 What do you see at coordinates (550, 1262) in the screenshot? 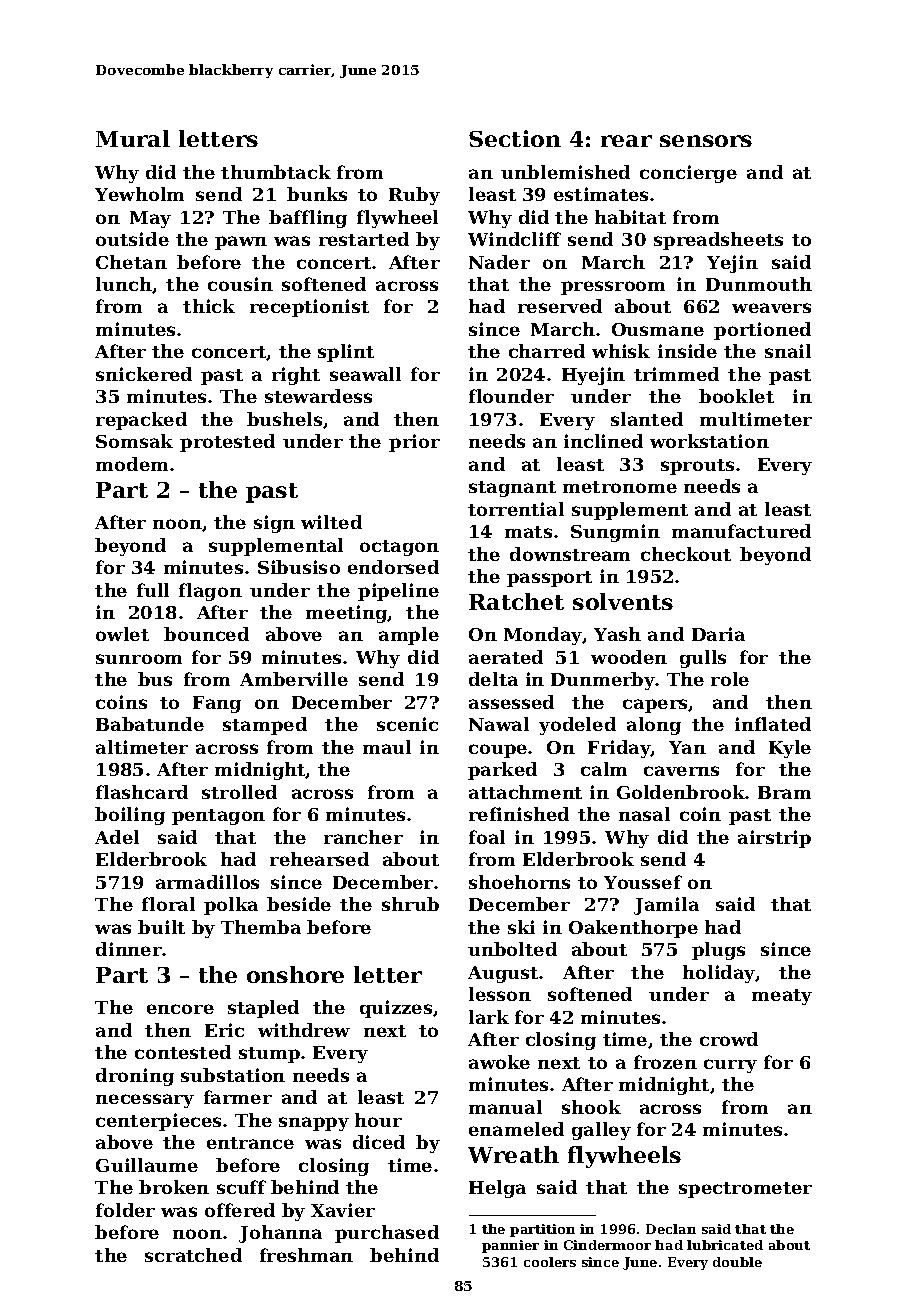
I see `coolers` at bounding box center [550, 1262].
